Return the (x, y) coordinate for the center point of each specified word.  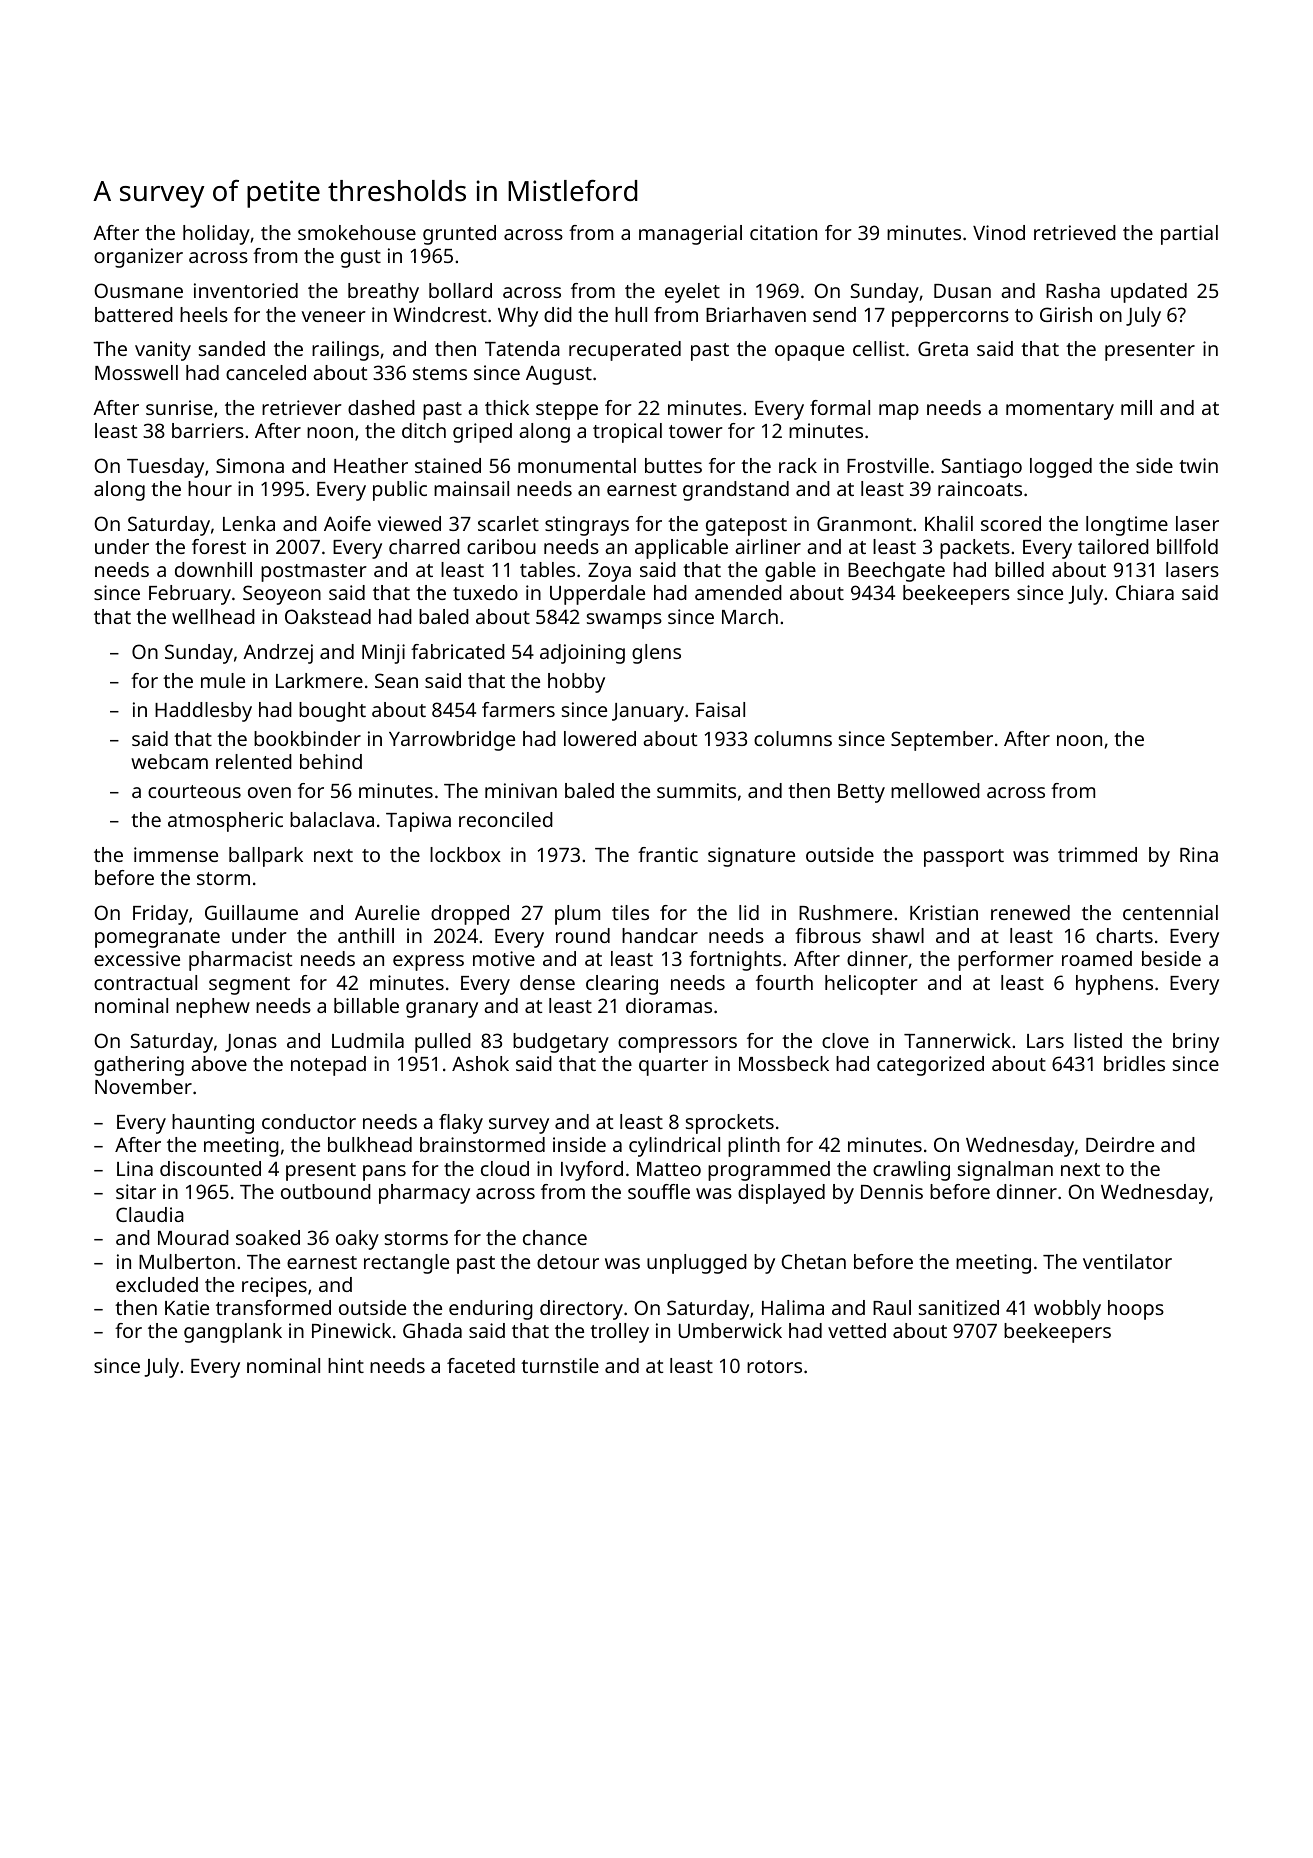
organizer (138, 258)
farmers (518, 709)
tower (696, 431)
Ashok (480, 1063)
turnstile (560, 1365)
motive (504, 958)
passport (964, 858)
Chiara (1145, 592)
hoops (1136, 1310)
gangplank (233, 1333)
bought (332, 712)
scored (1011, 523)
